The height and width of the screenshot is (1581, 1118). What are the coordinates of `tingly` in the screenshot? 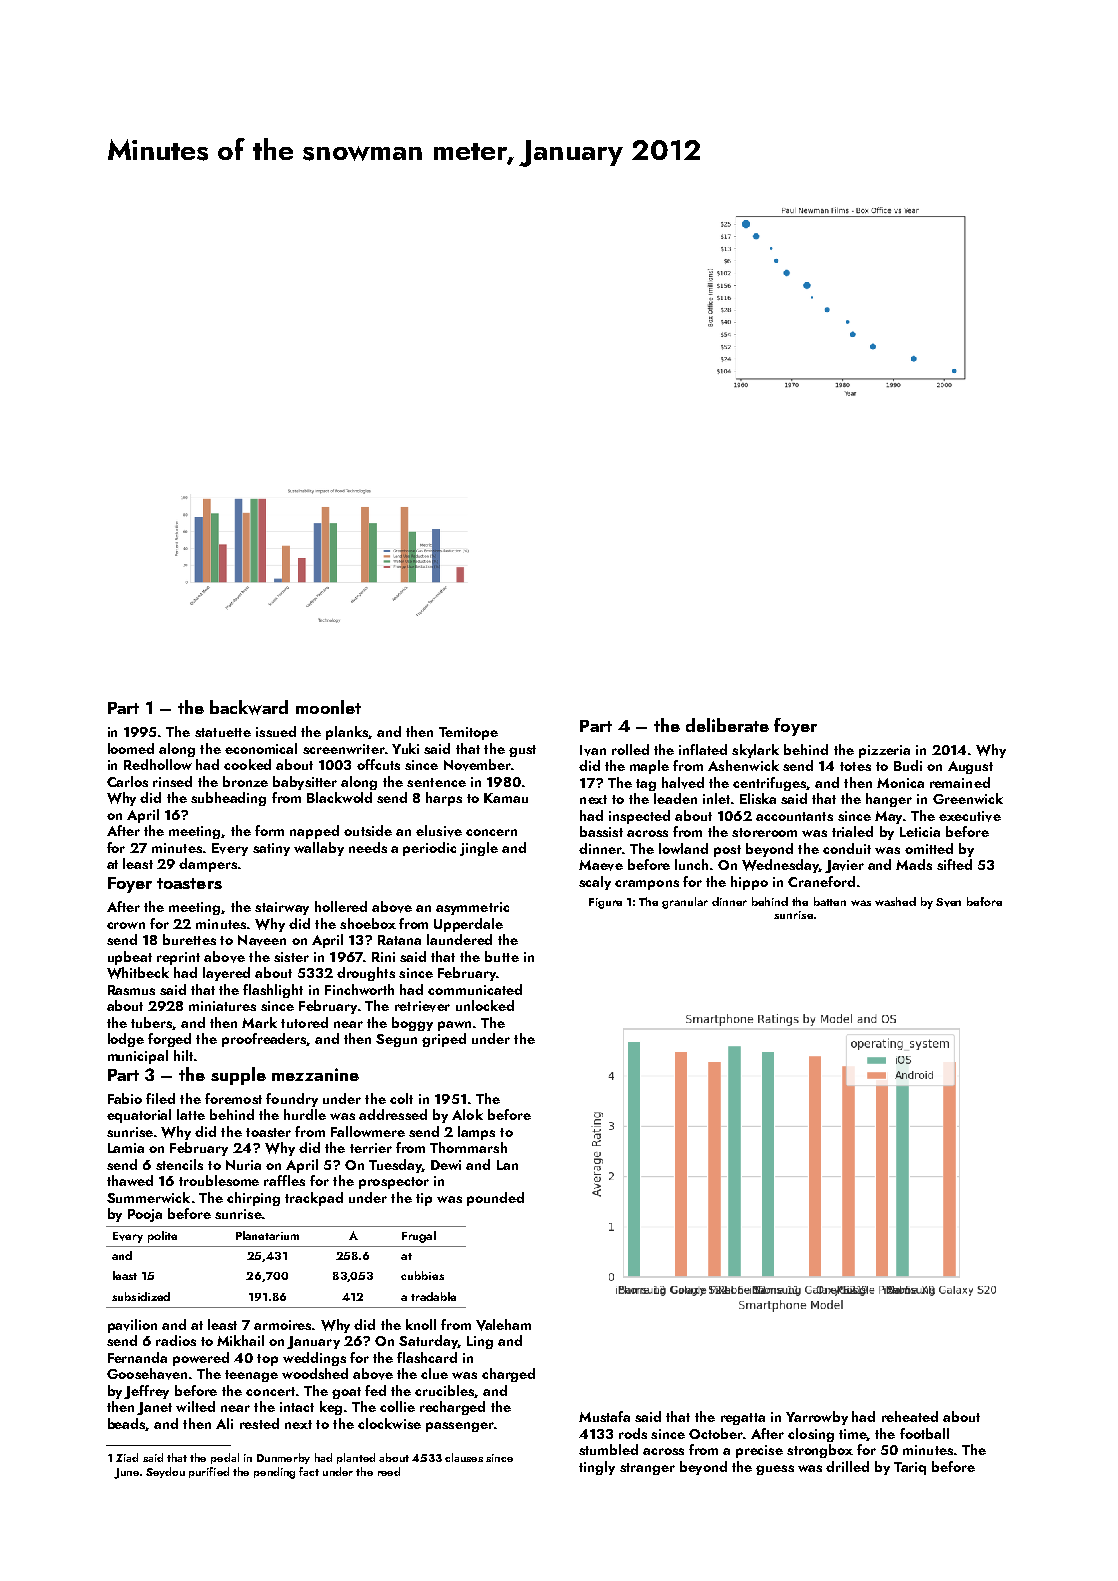 It's located at (597, 1468).
